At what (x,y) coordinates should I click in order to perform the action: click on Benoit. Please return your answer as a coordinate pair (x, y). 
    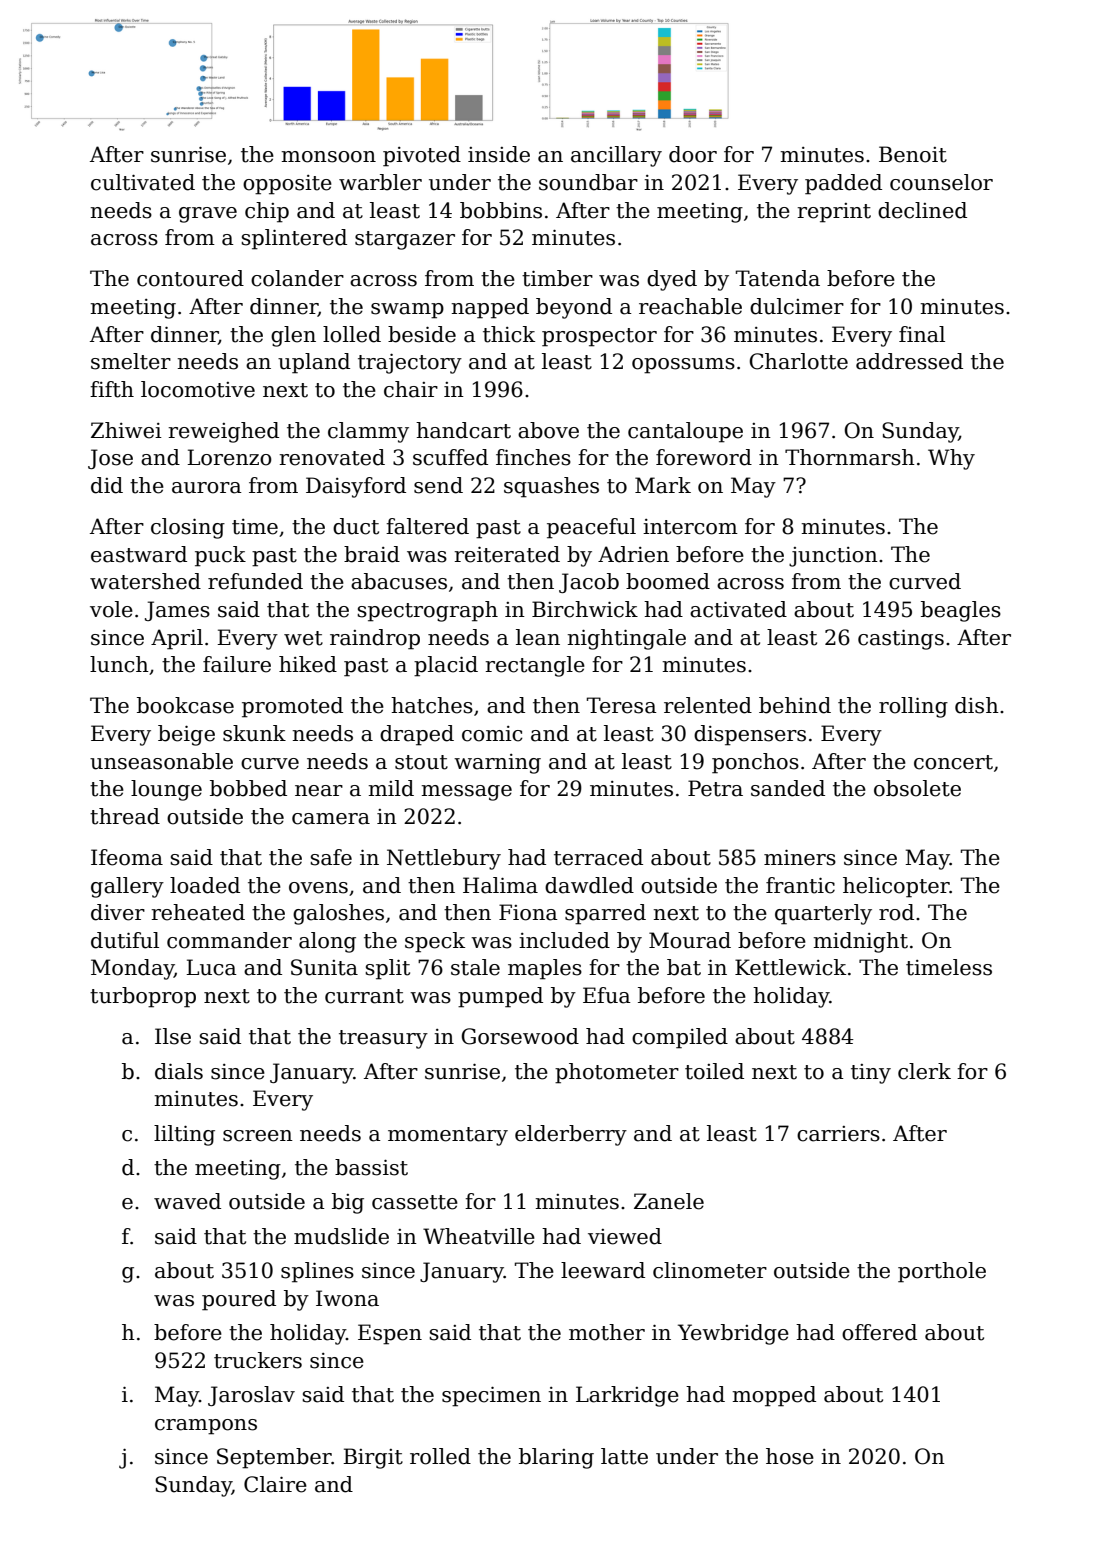
    Looking at the image, I should click on (913, 154).
